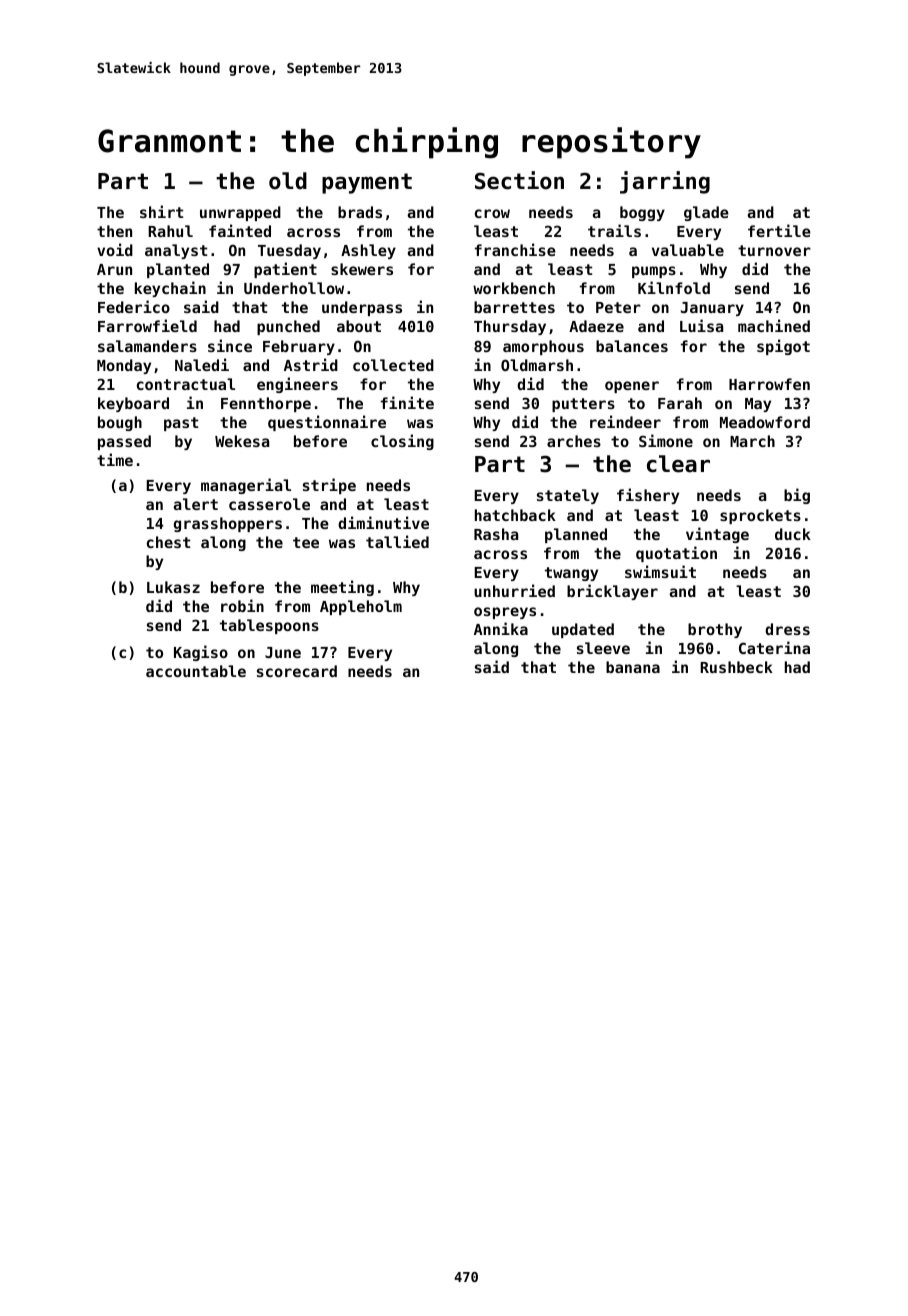 The height and width of the screenshot is (1316, 908). What do you see at coordinates (706, 213) in the screenshot?
I see `glade` at bounding box center [706, 213].
